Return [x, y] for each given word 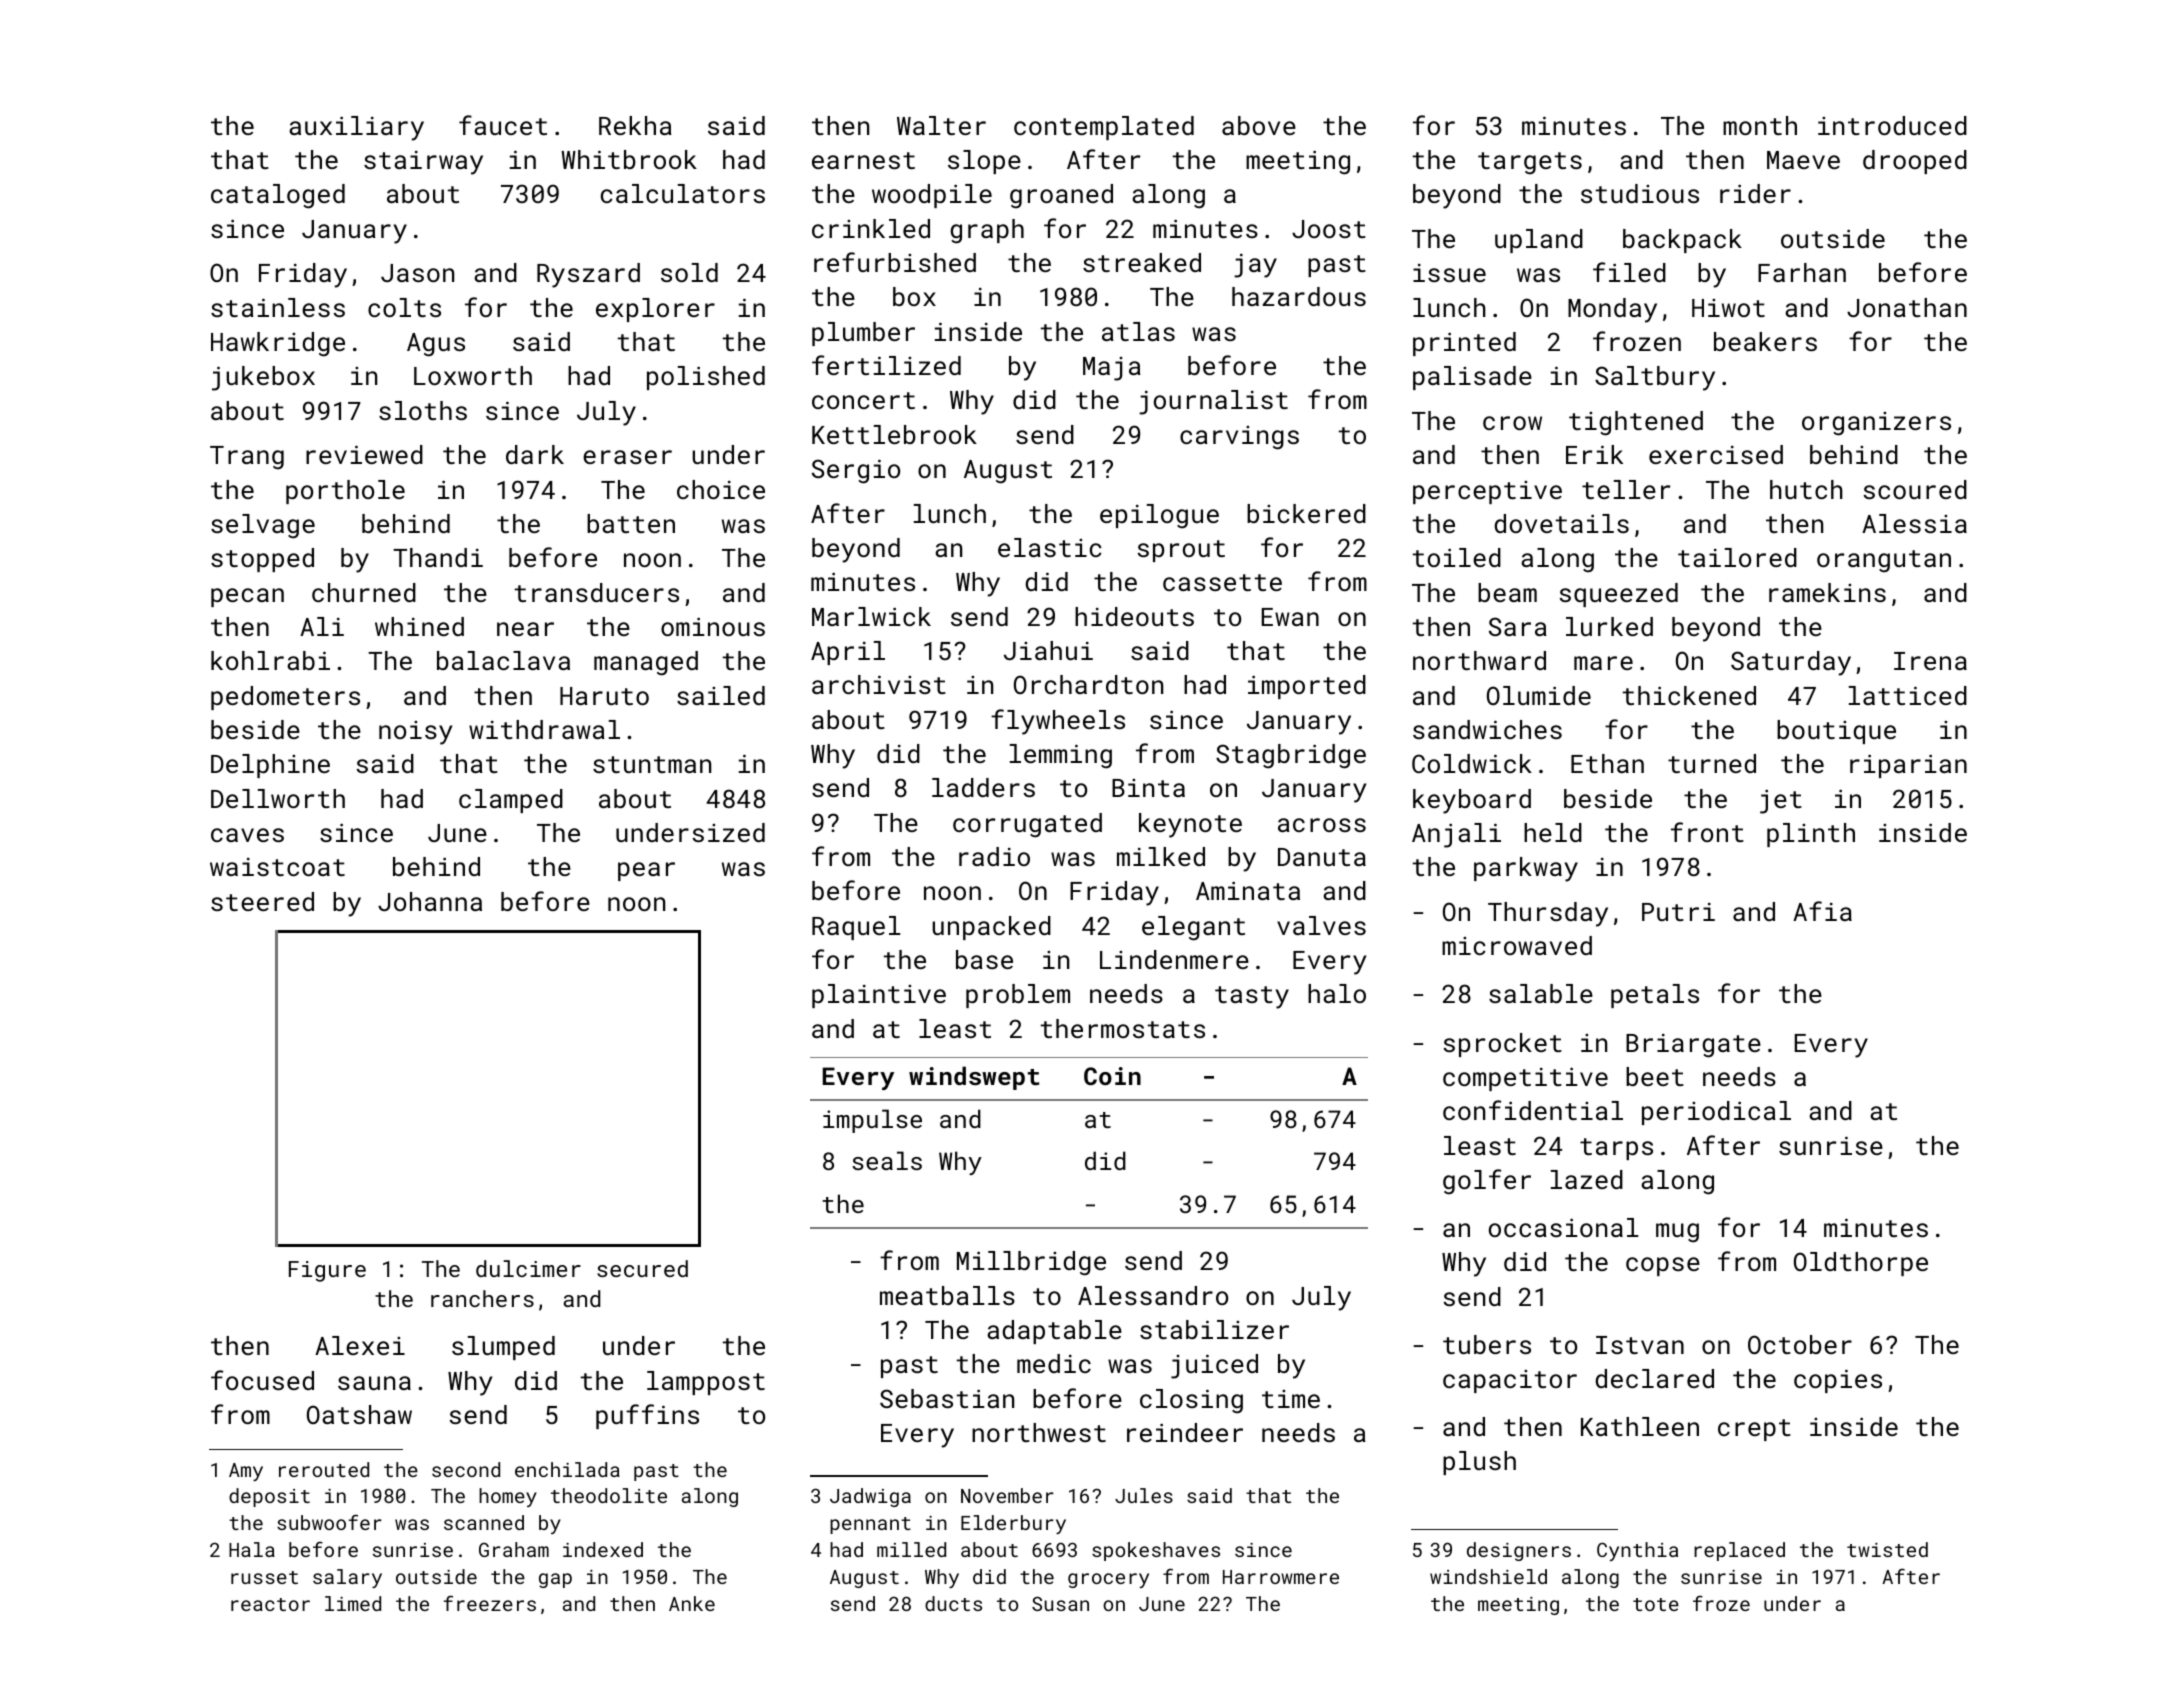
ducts [953, 1603]
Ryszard [588, 275]
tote [1656, 1604]
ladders [983, 787]
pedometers [285, 698]
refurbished [895, 262]
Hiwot [1728, 308]
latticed [1908, 695]
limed [353, 1603]
